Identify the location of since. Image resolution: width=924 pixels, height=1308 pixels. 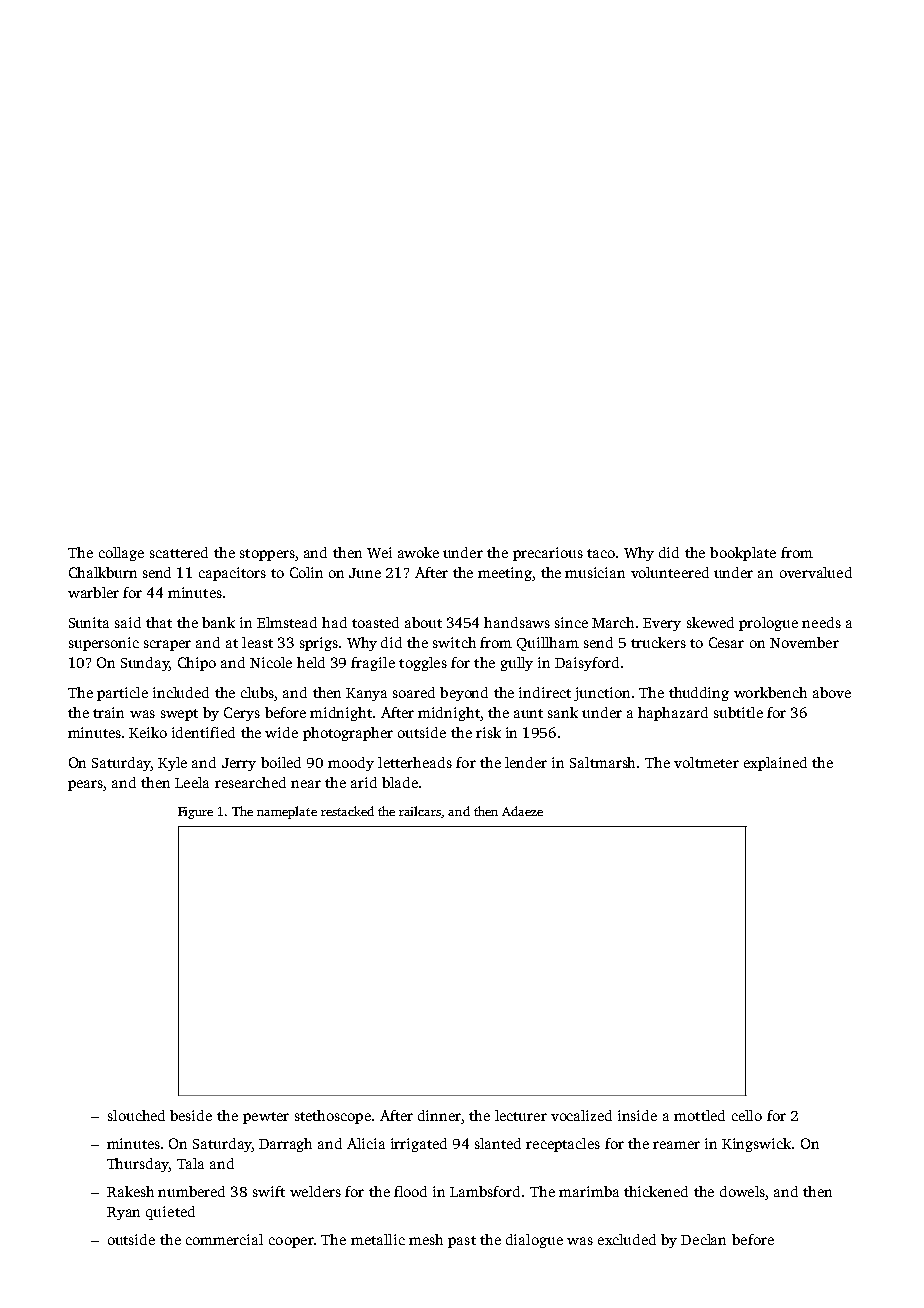
(571, 622).
